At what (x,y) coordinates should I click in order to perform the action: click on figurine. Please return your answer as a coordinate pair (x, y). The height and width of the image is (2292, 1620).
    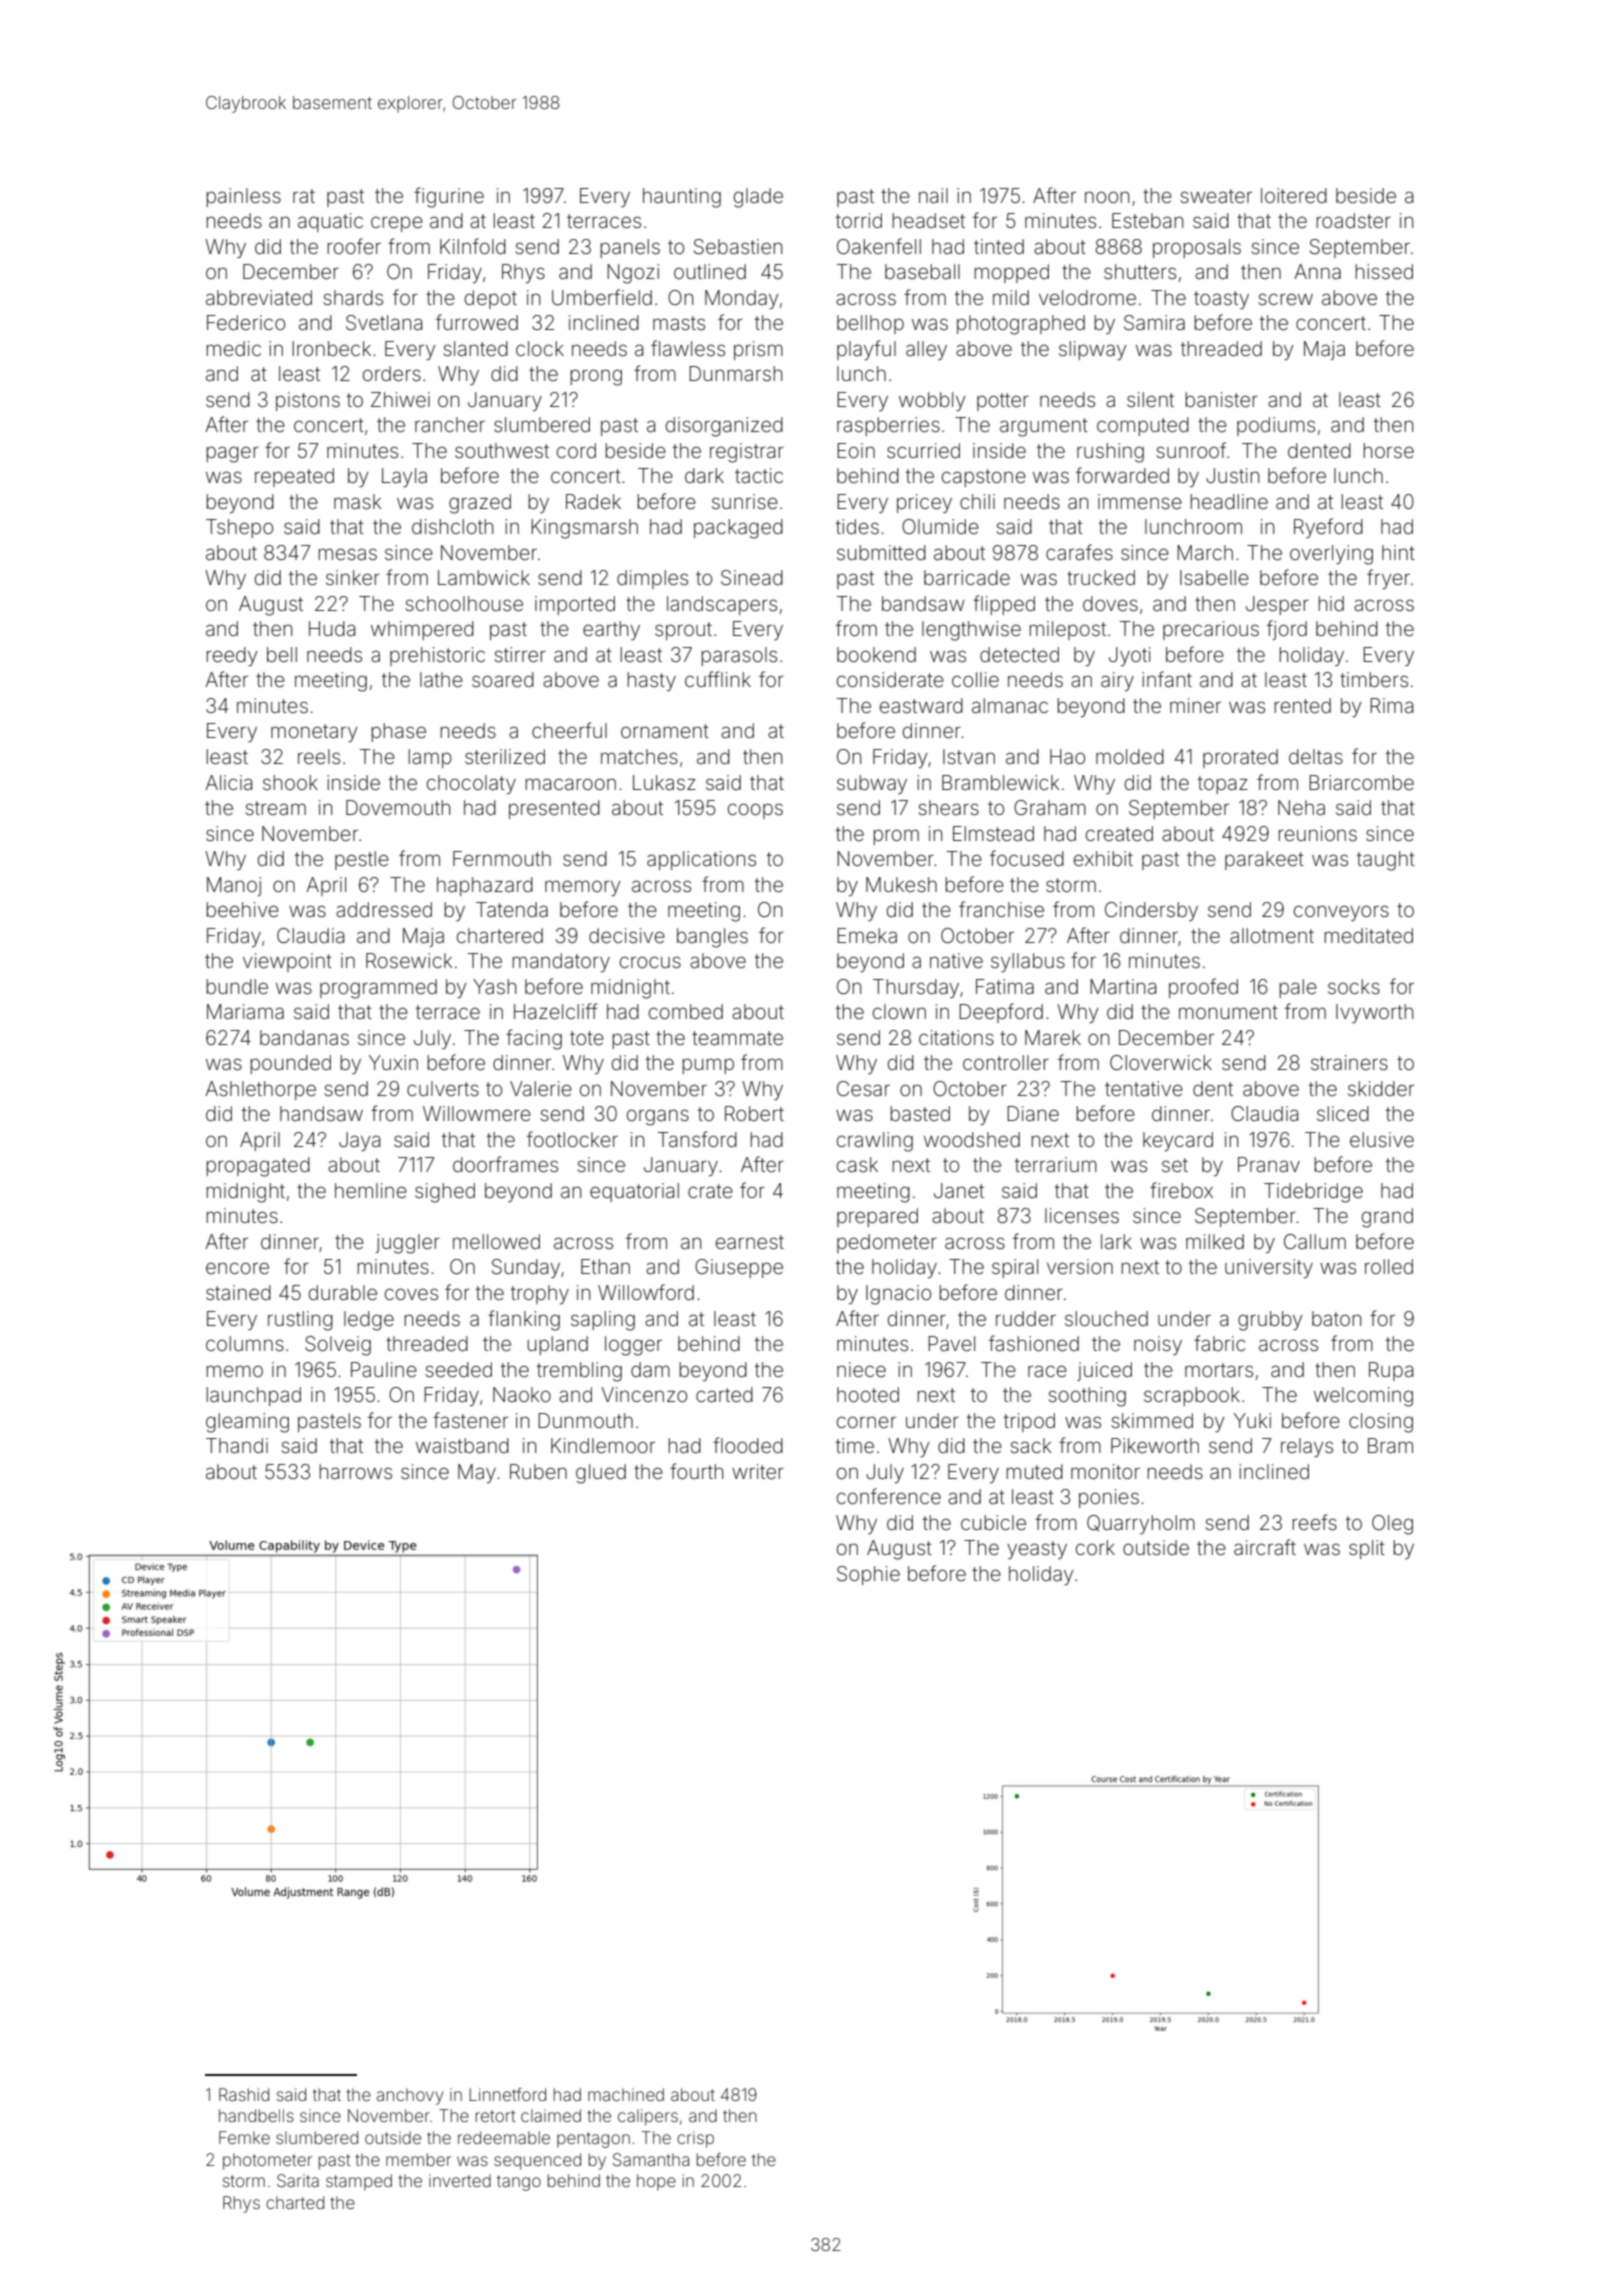
    Looking at the image, I should click on (449, 197).
